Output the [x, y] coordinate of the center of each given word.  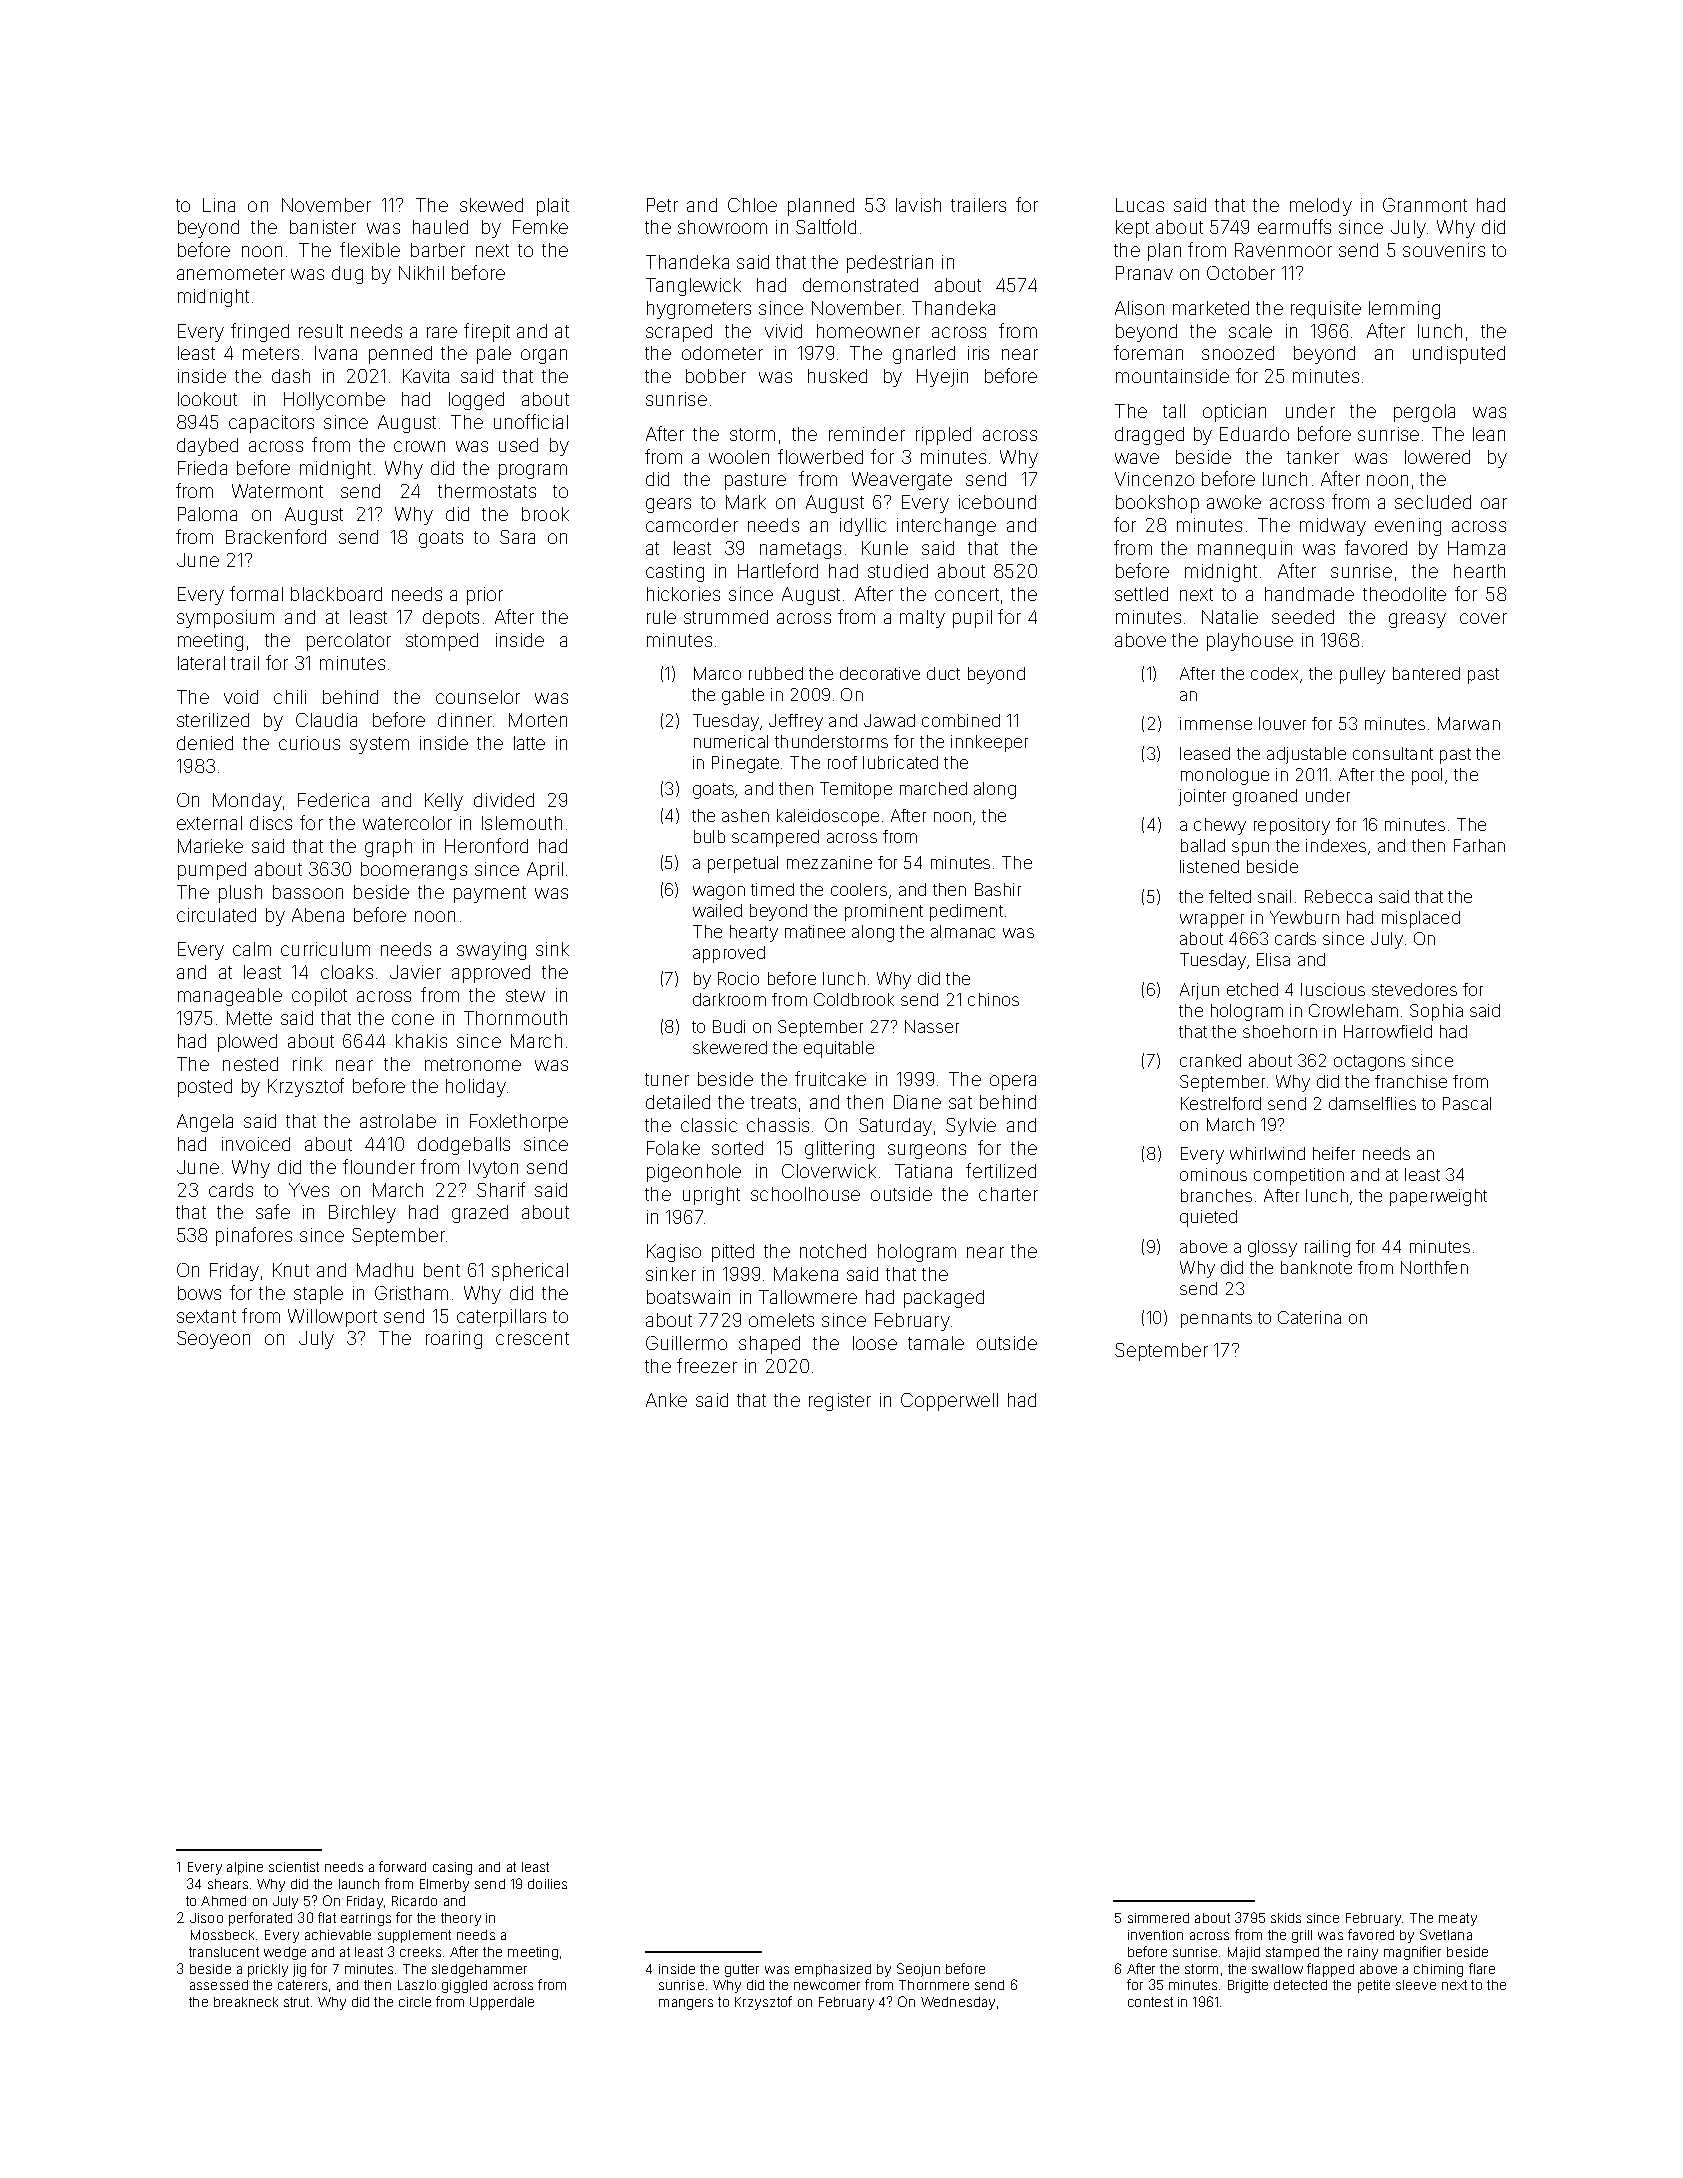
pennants [1216, 1320]
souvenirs [1444, 250]
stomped [442, 642]
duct [943, 673]
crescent [532, 1338]
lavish [918, 205]
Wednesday [958, 2003]
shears [228, 1884]
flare [1482, 1968]
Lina [219, 205]
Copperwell [949, 1402]
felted [1230, 896]
